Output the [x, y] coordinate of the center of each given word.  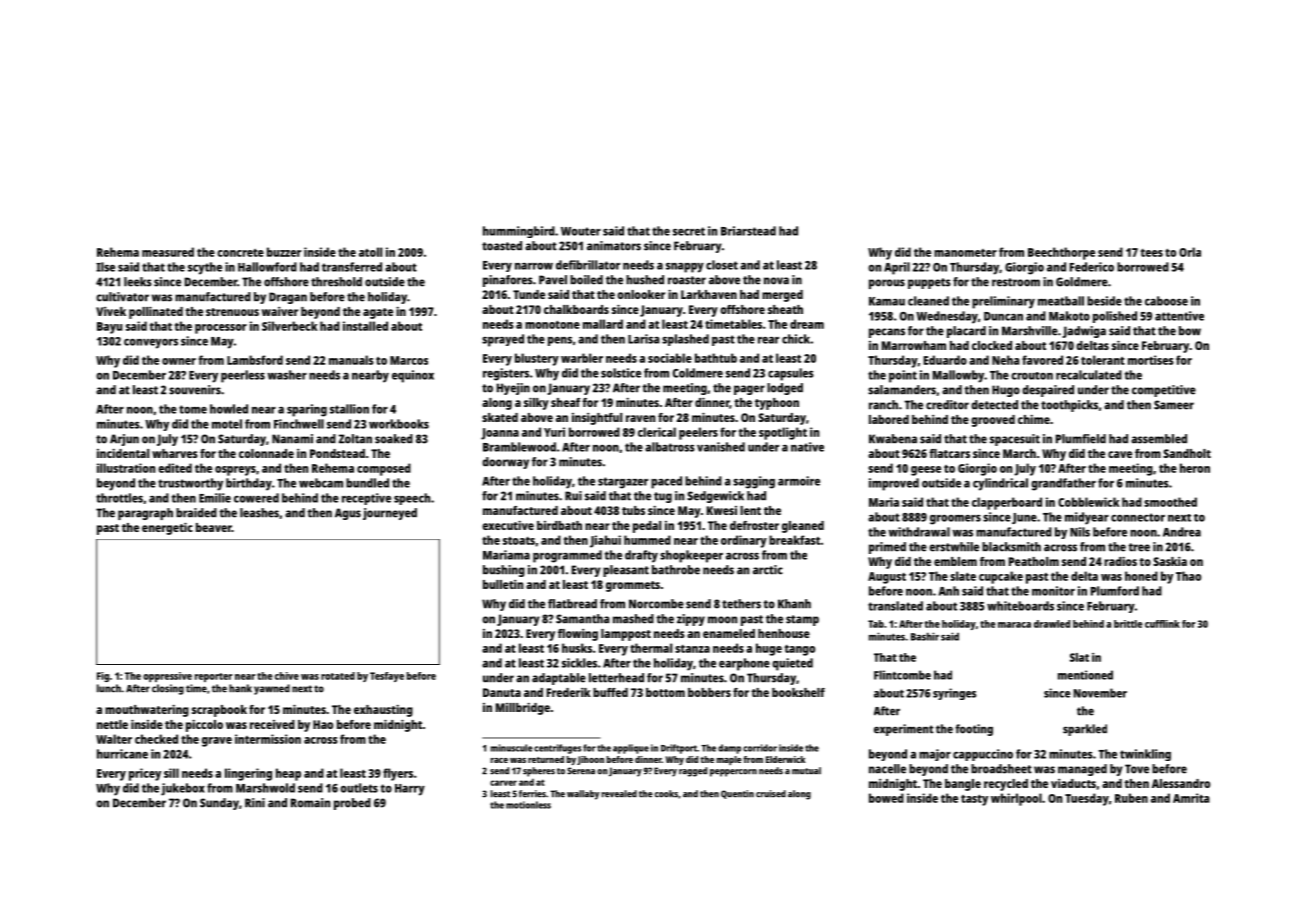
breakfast [794, 540]
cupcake [1001, 577]
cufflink [1162, 624]
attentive [1179, 316]
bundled [367, 483]
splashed [685, 340]
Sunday [219, 804]
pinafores [508, 281]
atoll [370, 252]
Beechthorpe [1061, 253]
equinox [413, 376]
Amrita [1191, 798]
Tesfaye [387, 677]
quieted [792, 664]
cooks [666, 794]
